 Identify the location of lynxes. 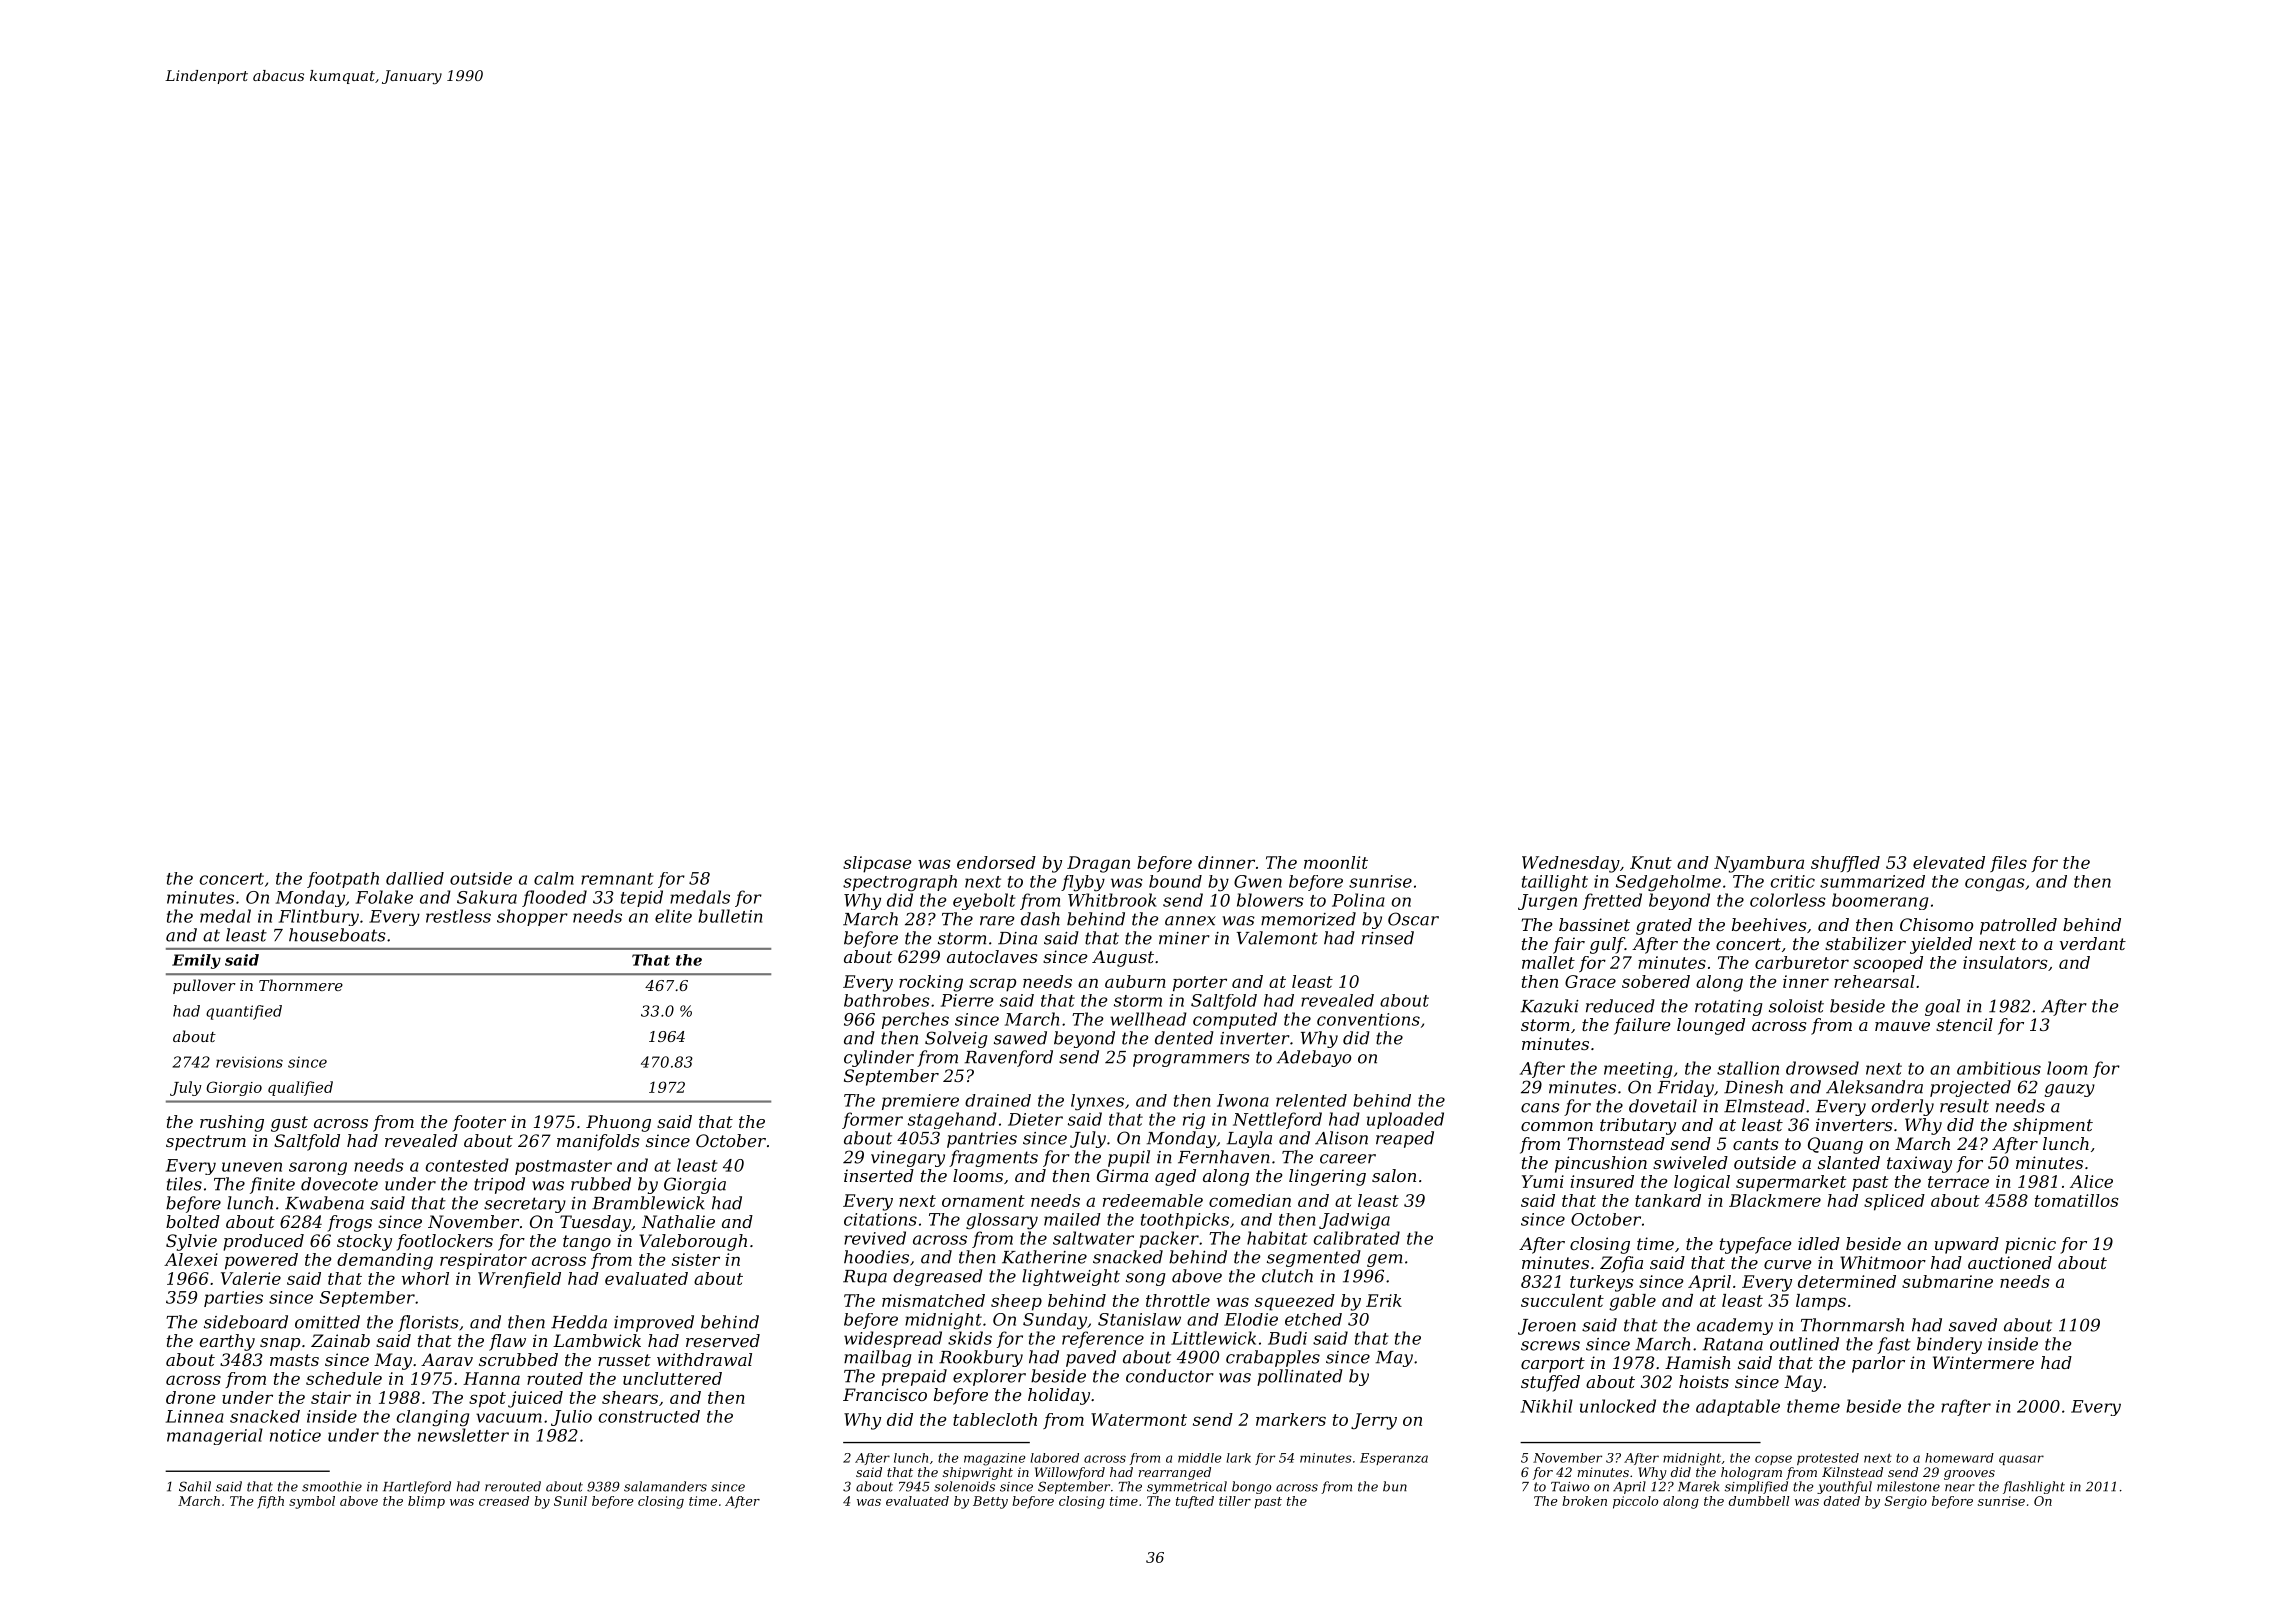
(1097, 1102).
